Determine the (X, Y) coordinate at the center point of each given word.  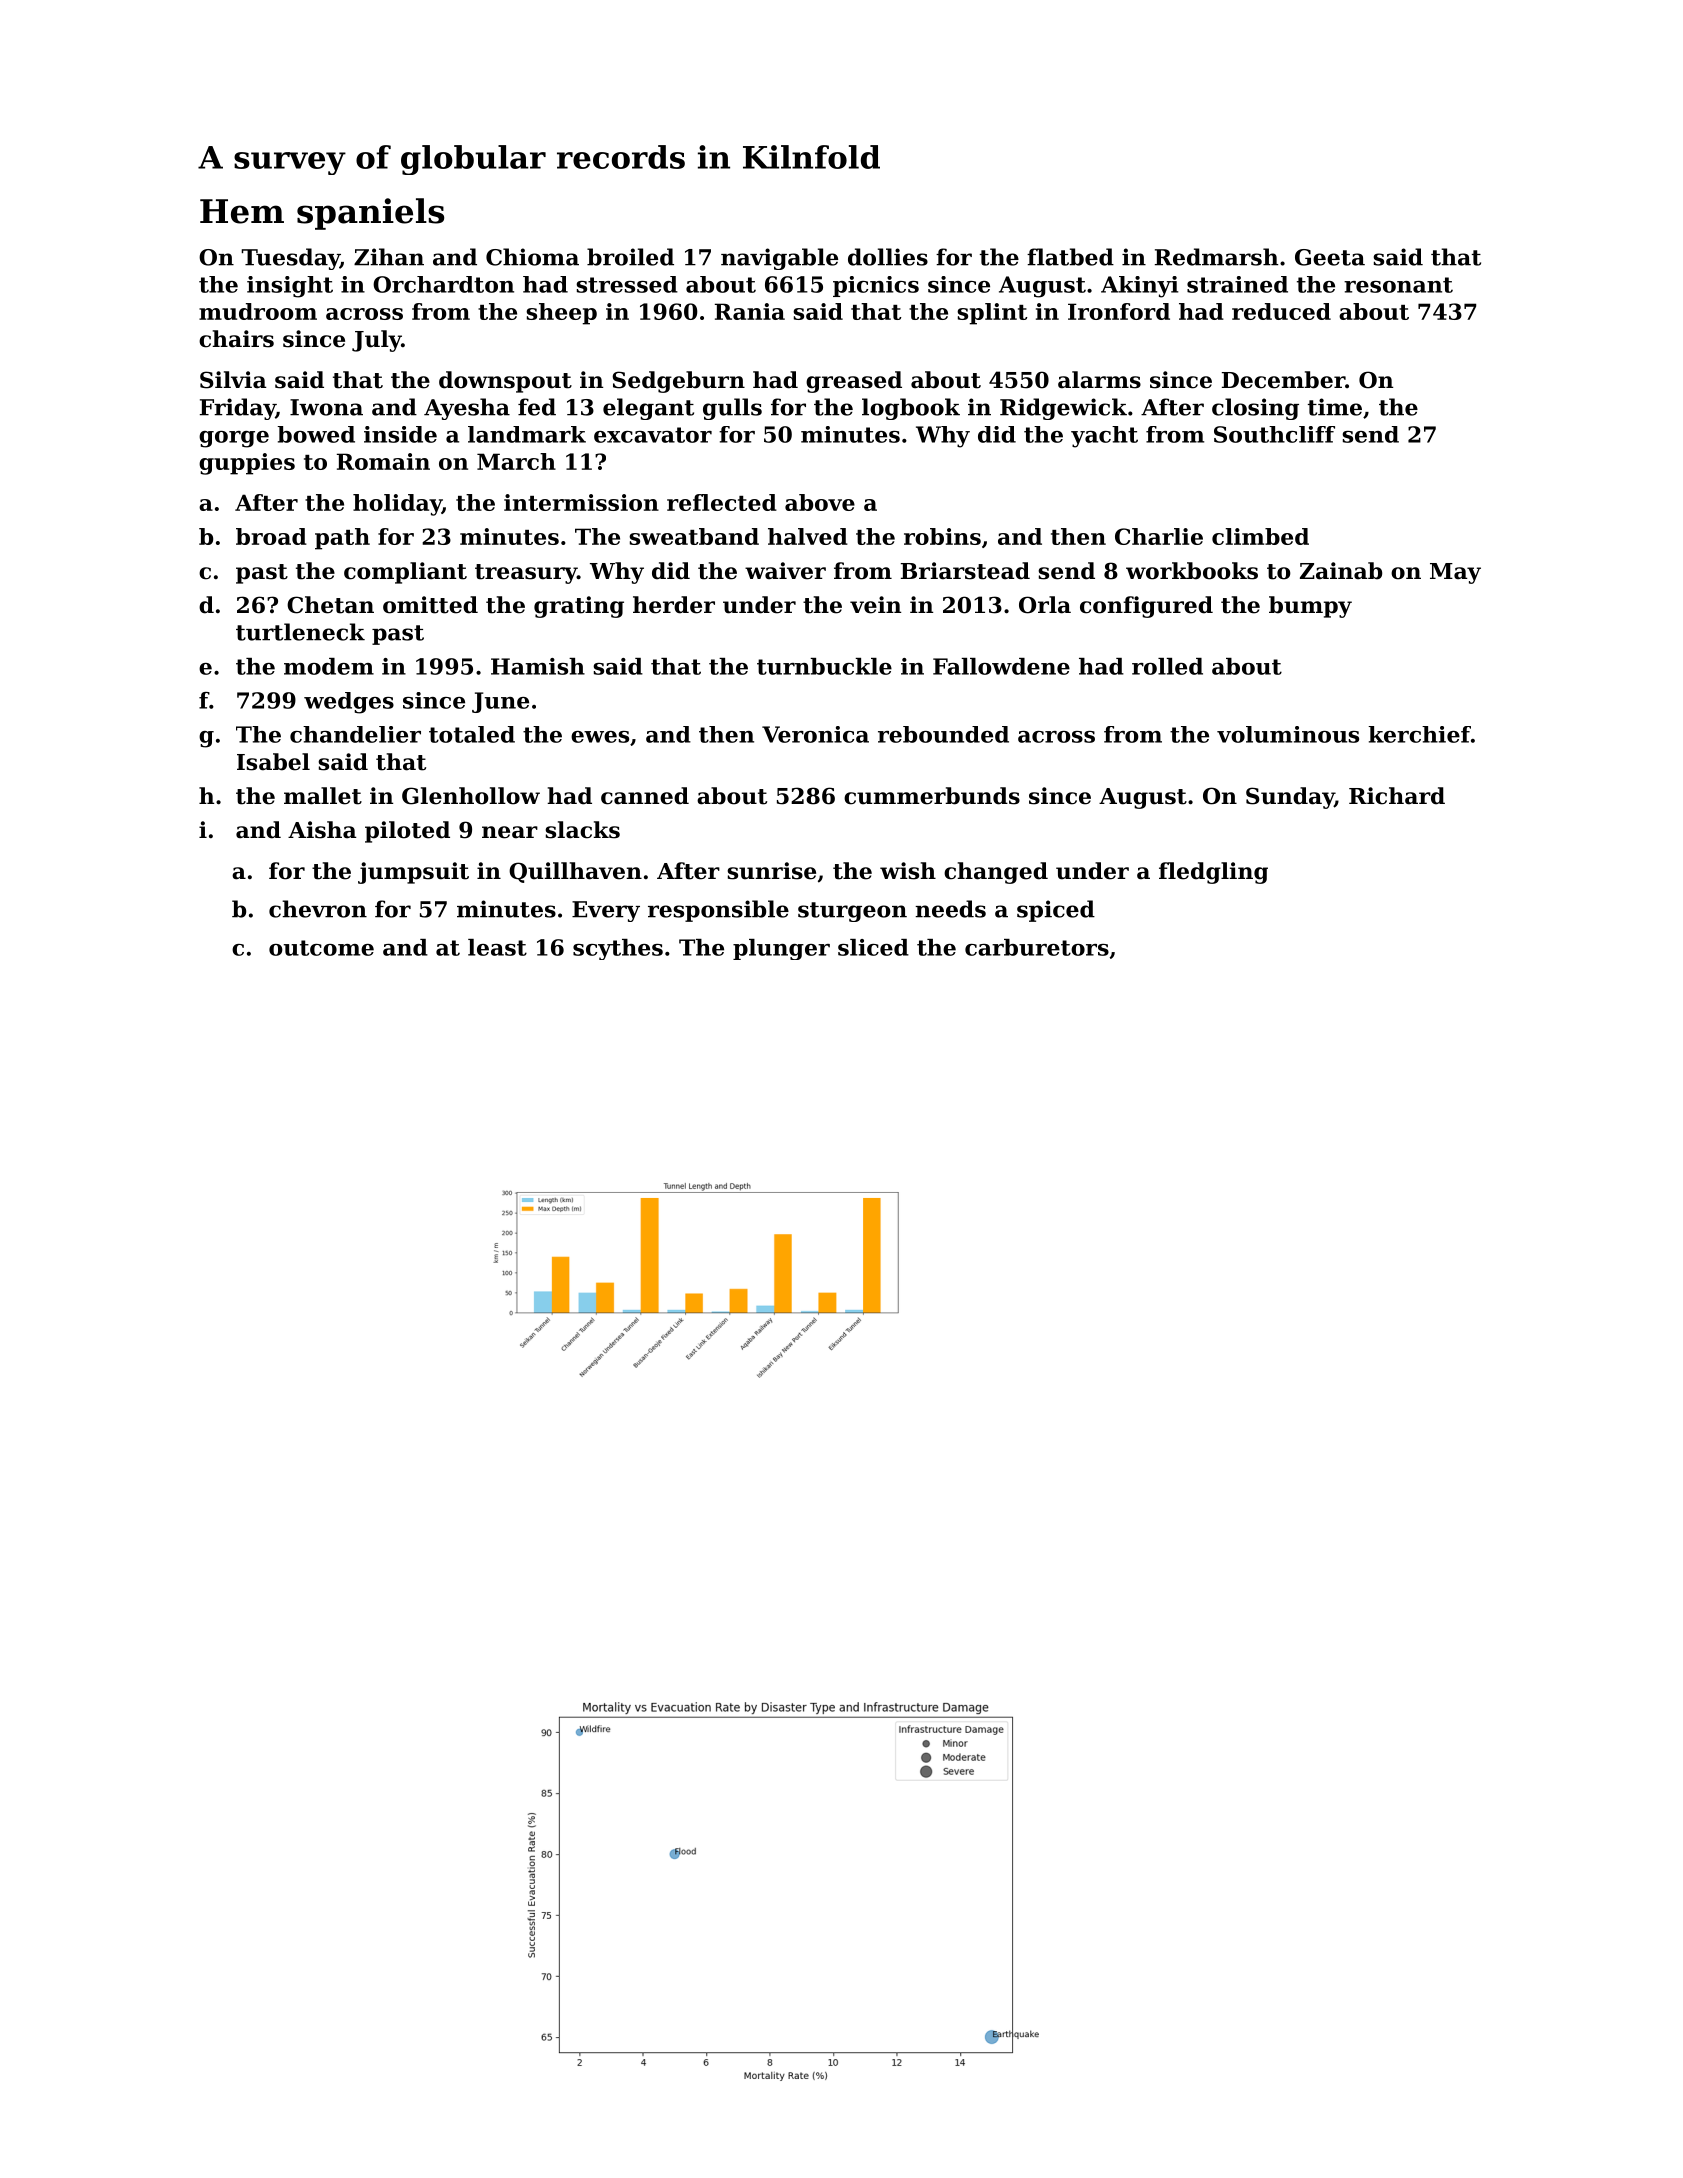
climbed (1260, 536)
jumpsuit (413, 873)
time (1335, 407)
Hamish (538, 666)
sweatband (694, 536)
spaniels (370, 214)
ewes (600, 737)
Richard (1397, 796)
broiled (630, 257)
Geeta (1330, 257)
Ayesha (467, 409)
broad (271, 536)
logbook (911, 409)
